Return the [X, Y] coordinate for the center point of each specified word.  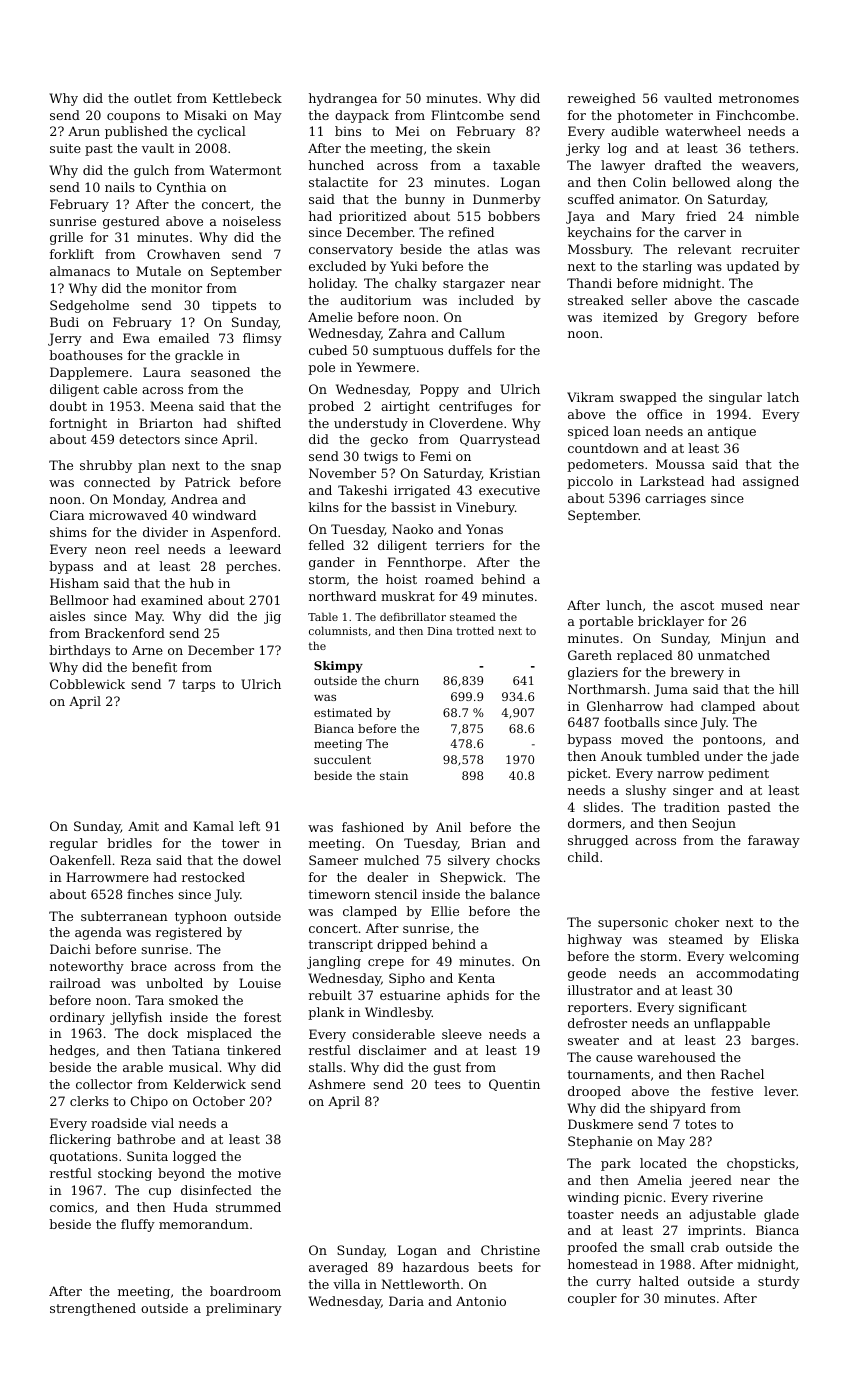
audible [635, 131]
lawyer [623, 166]
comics [72, 1207]
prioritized [373, 217]
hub [202, 583]
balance [515, 894]
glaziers [593, 673]
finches [150, 894]
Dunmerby [507, 200]
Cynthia [181, 188]
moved [642, 739]
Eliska [780, 939]
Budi [64, 322]
